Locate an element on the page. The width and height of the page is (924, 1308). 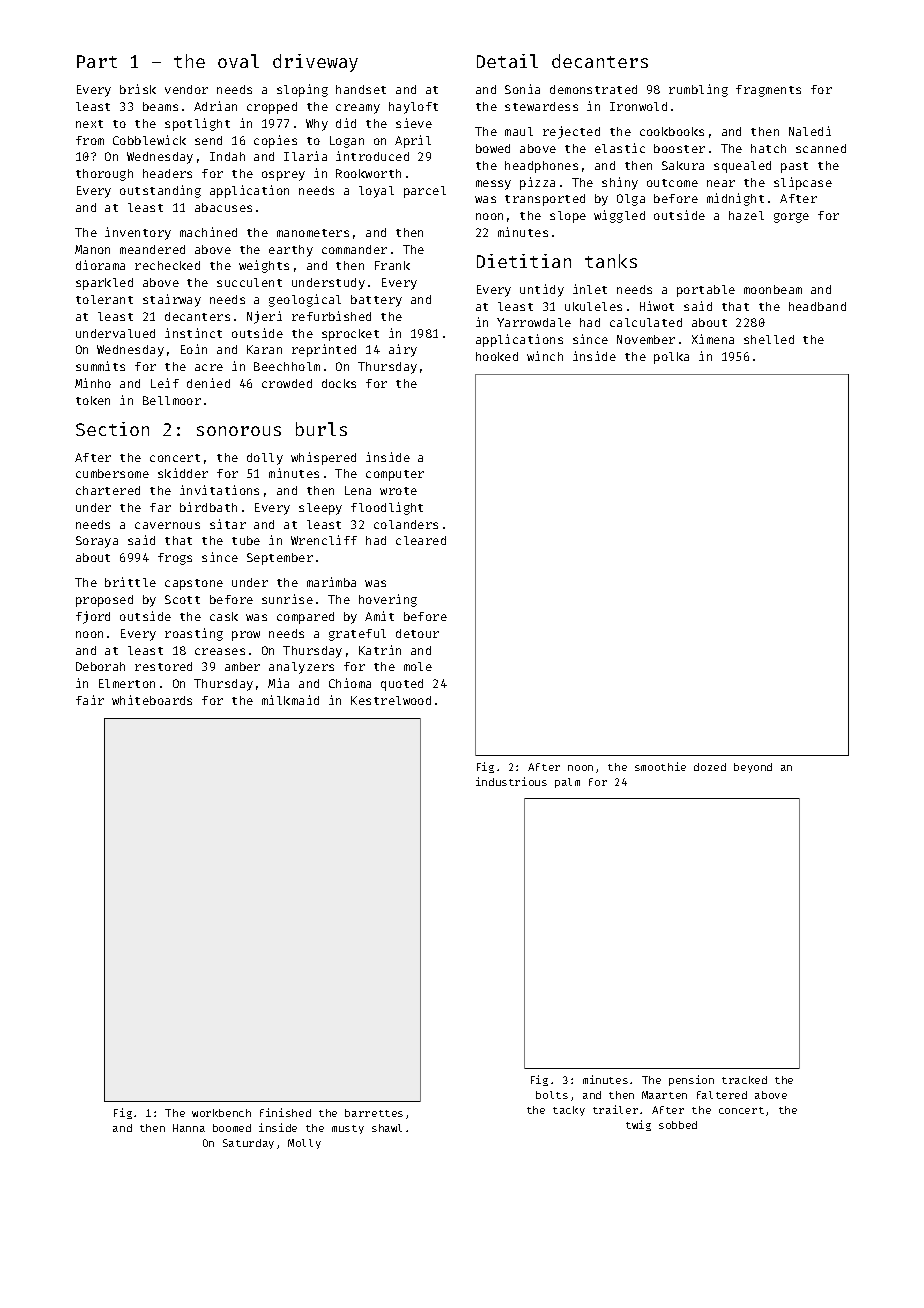
hovering is located at coordinates (388, 600).
